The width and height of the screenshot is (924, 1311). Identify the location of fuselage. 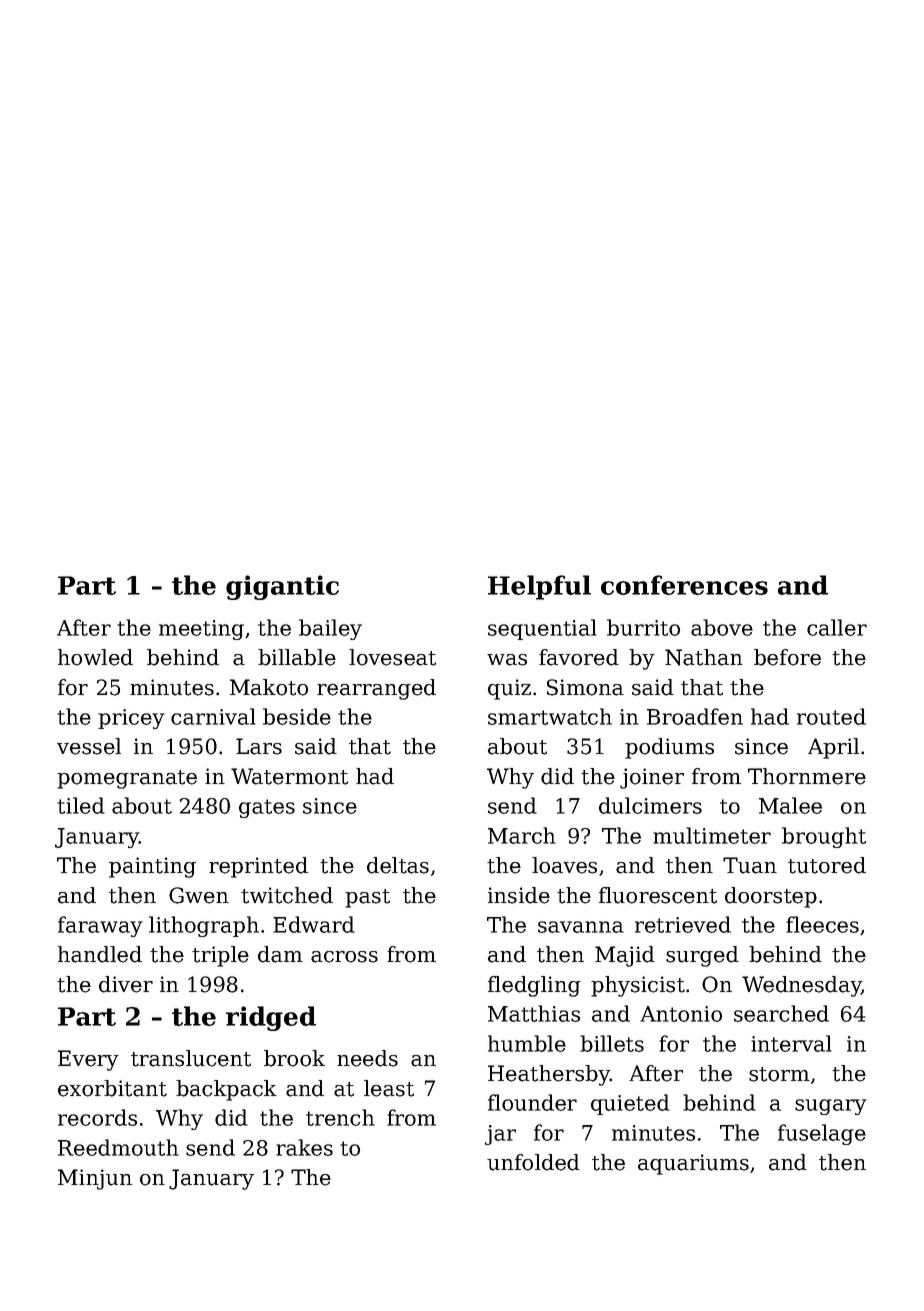
(822, 1134).
